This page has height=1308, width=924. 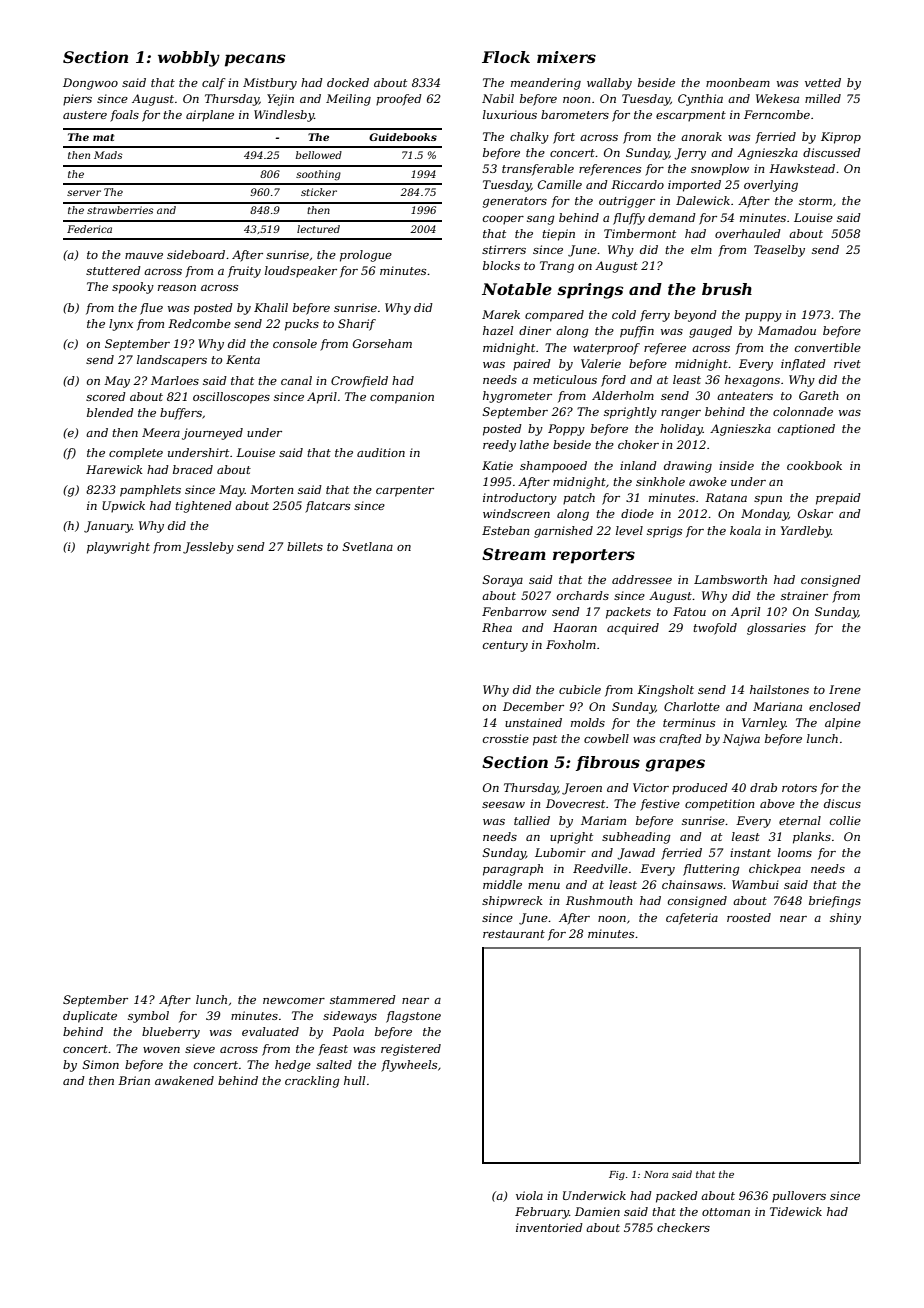 What do you see at coordinates (213, 84) in the page?
I see `calf` at bounding box center [213, 84].
